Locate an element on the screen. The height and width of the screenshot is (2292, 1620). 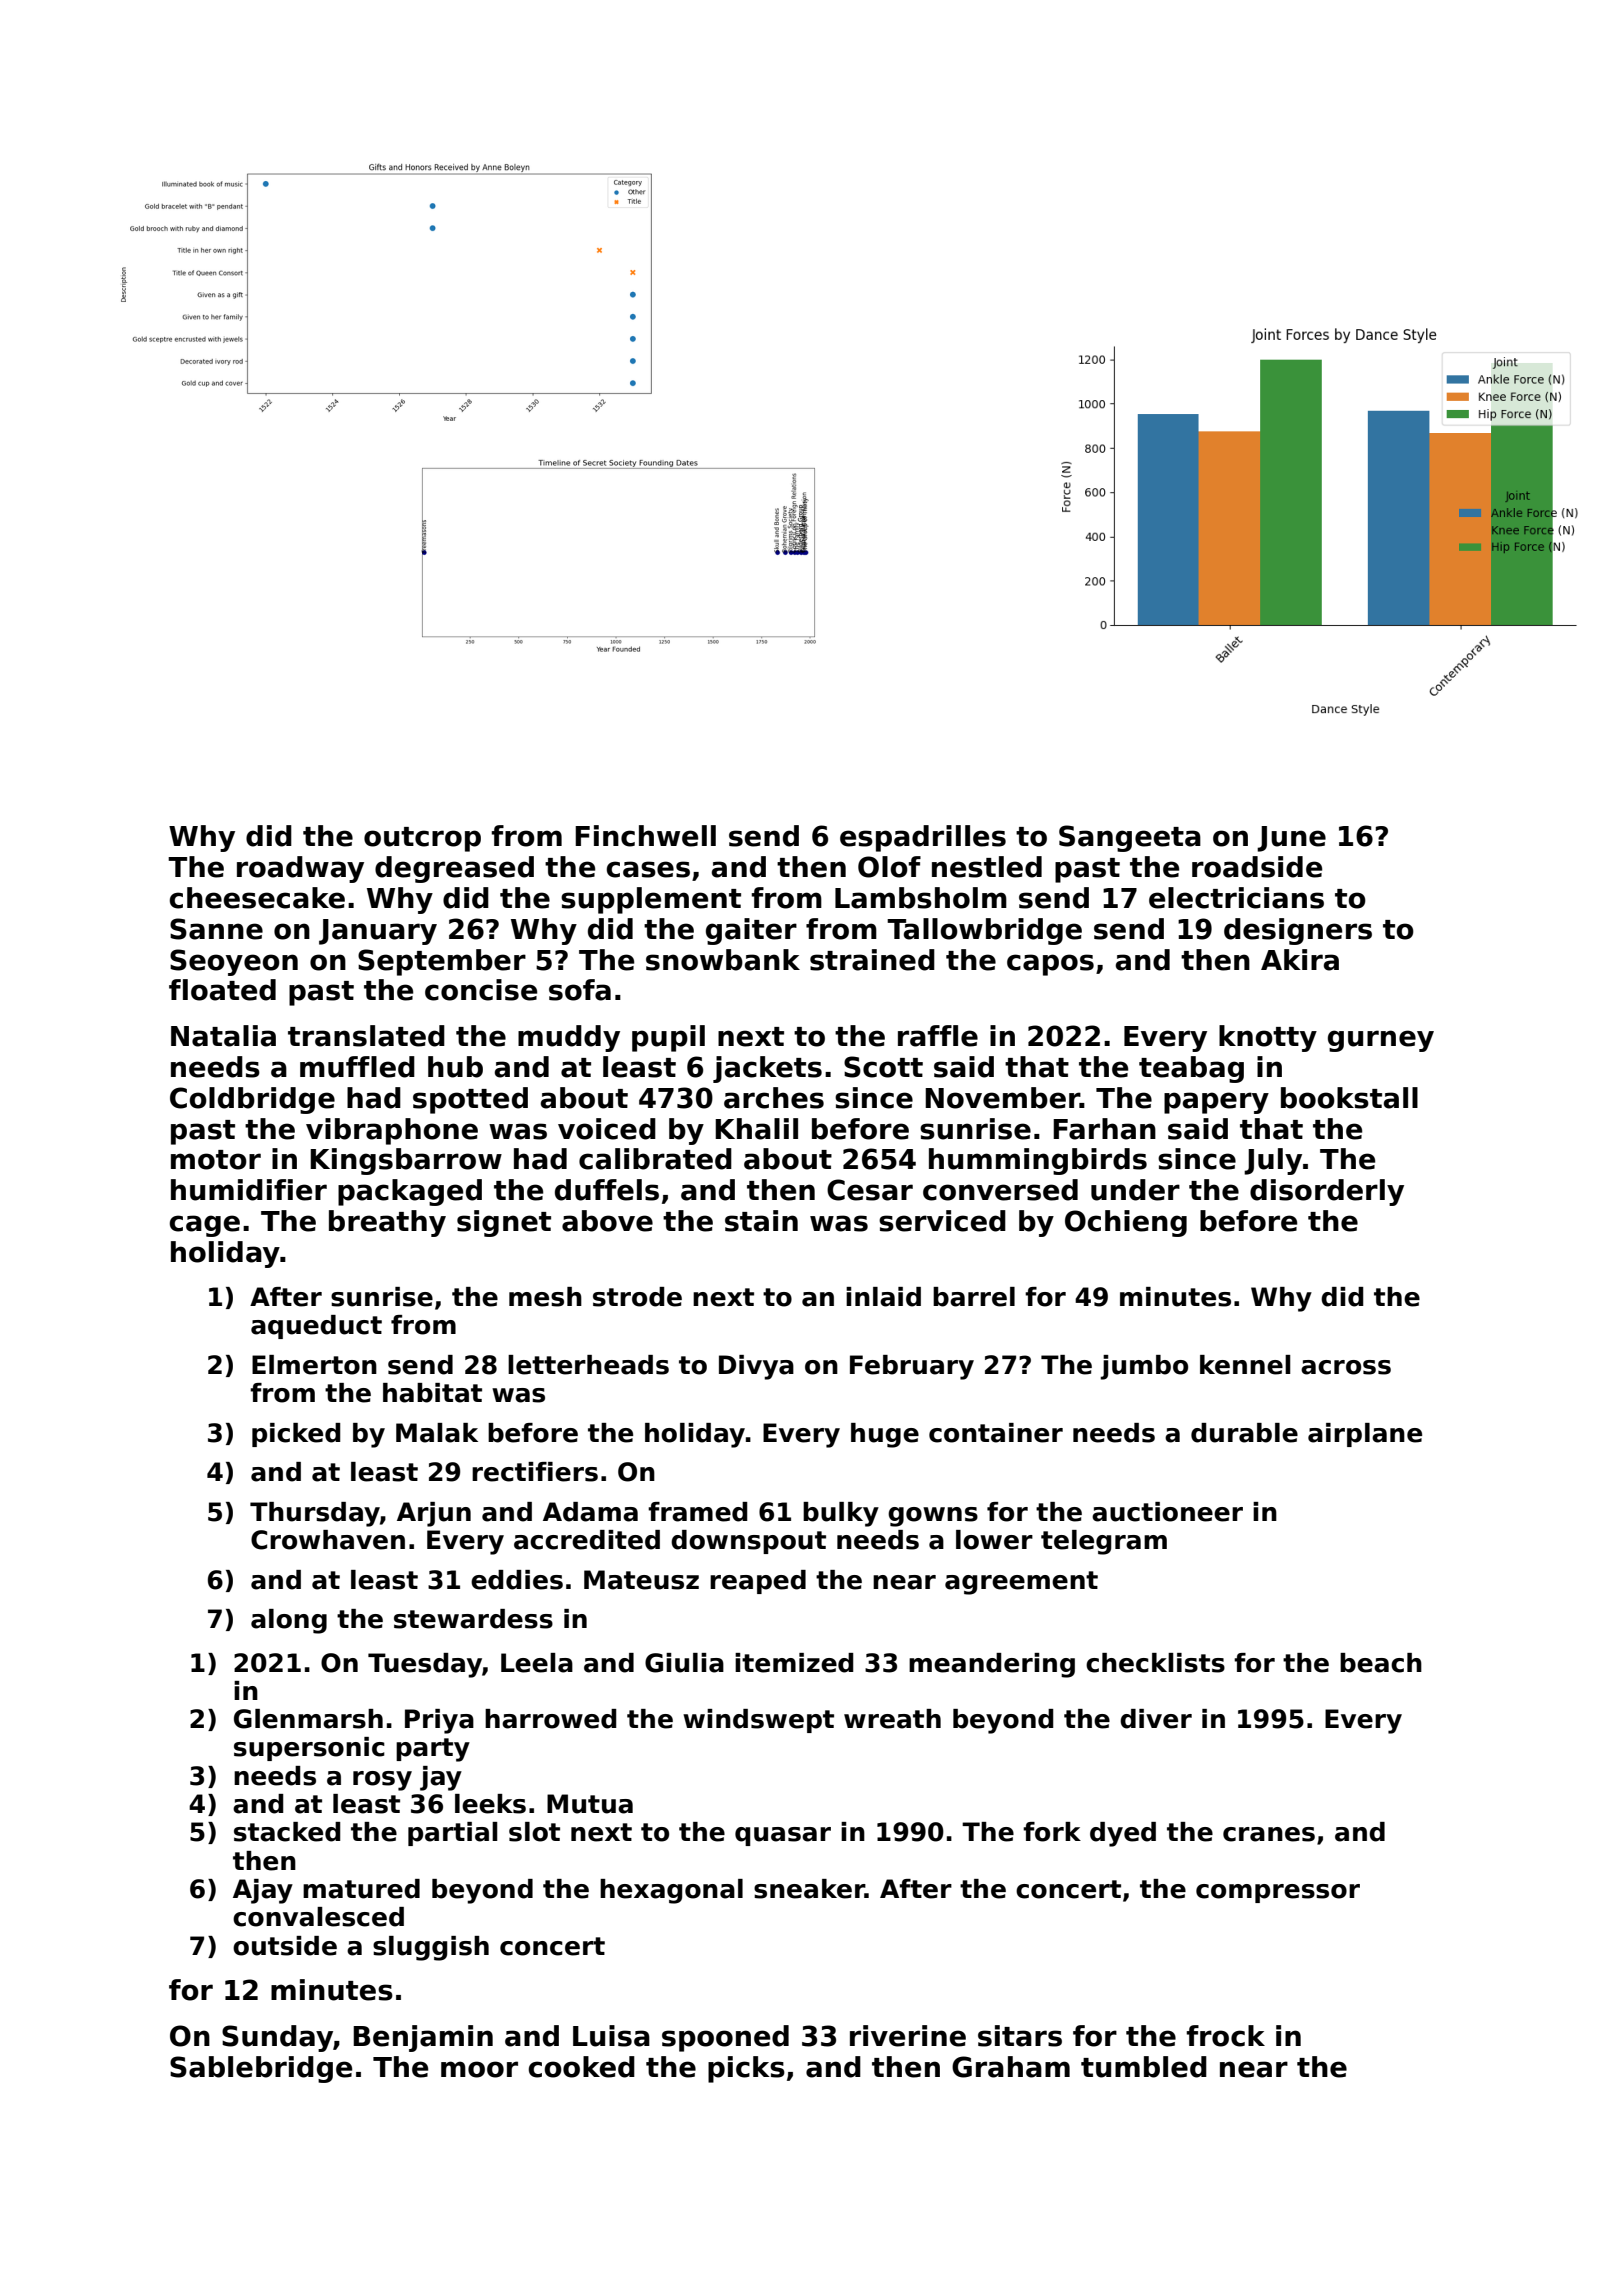
Mutua is located at coordinates (590, 1804).
